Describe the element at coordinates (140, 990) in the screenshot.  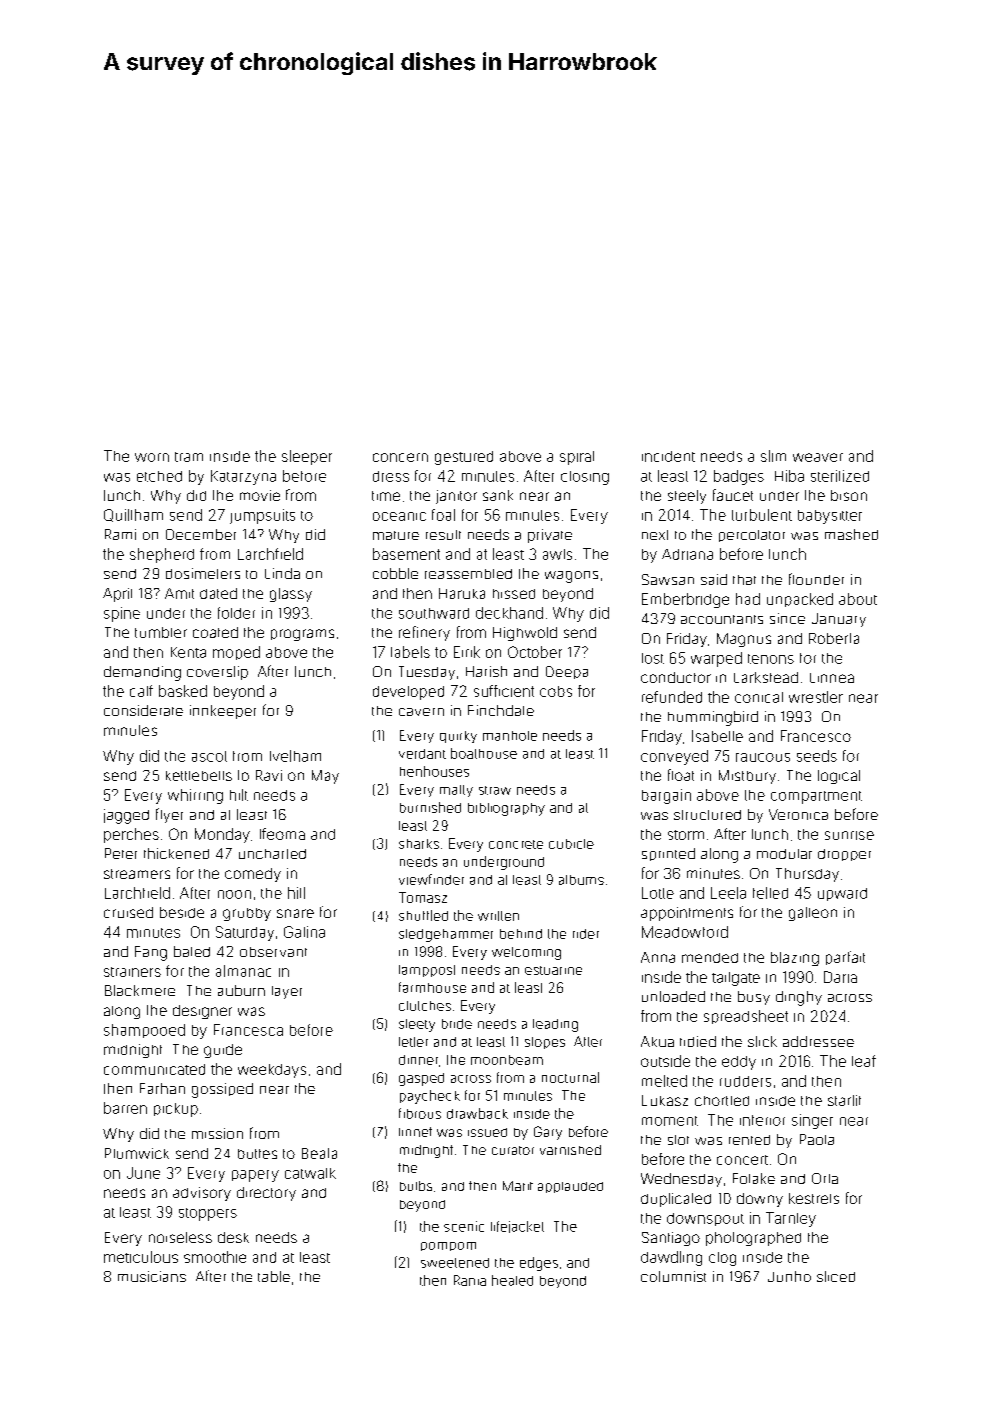
I see `Blackmere` at that location.
